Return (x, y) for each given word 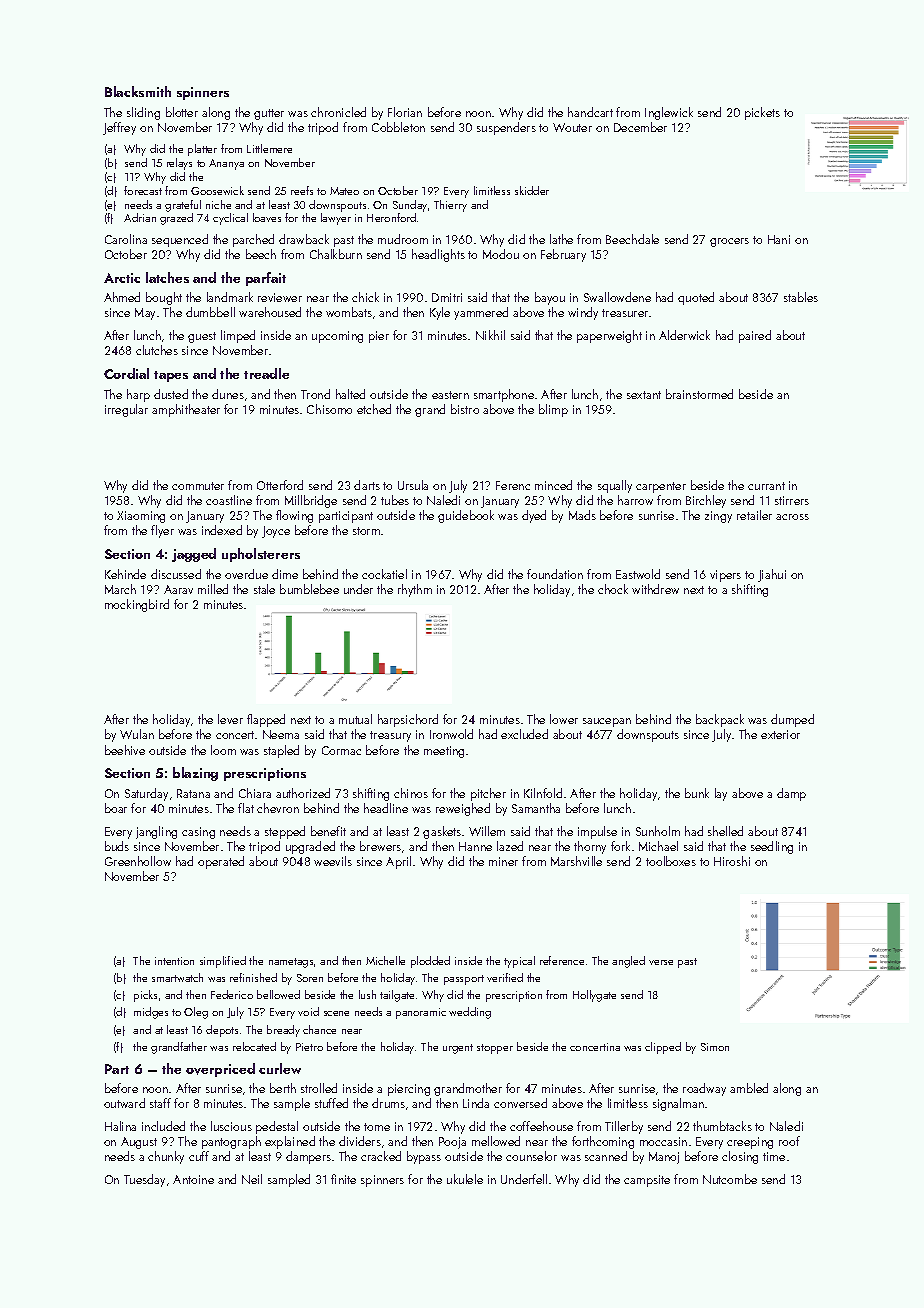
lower (564, 719)
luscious (231, 1126)
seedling (772, 847)
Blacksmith (138, 91)
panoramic (421, 1013)
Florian (405, 112)
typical (519, 962)
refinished (253, 977)
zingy (718, 517)
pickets (762, 113)
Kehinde (125, 574)
